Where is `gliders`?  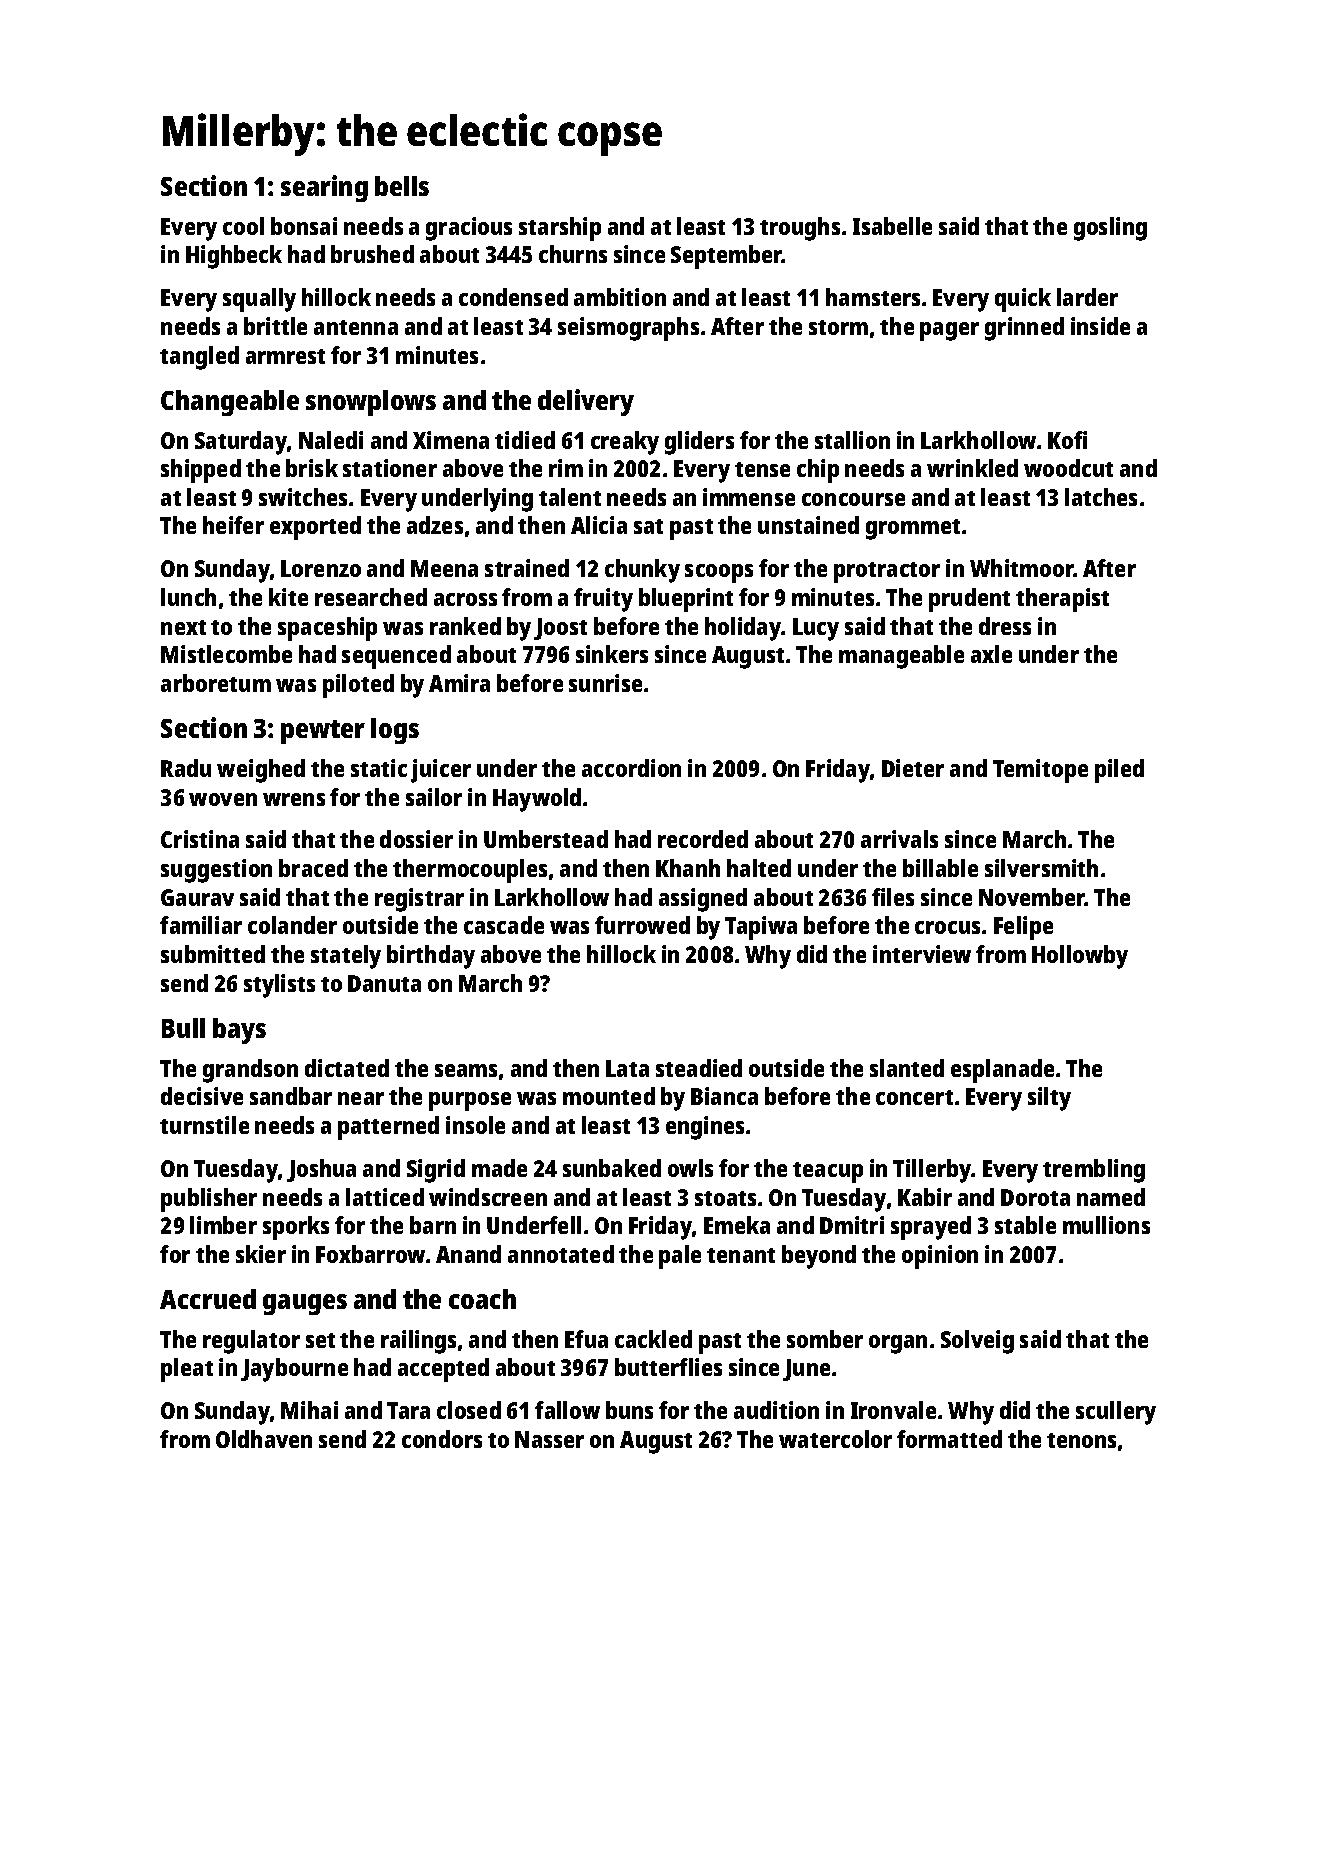 gliders is located at coordinates (699, 443).
